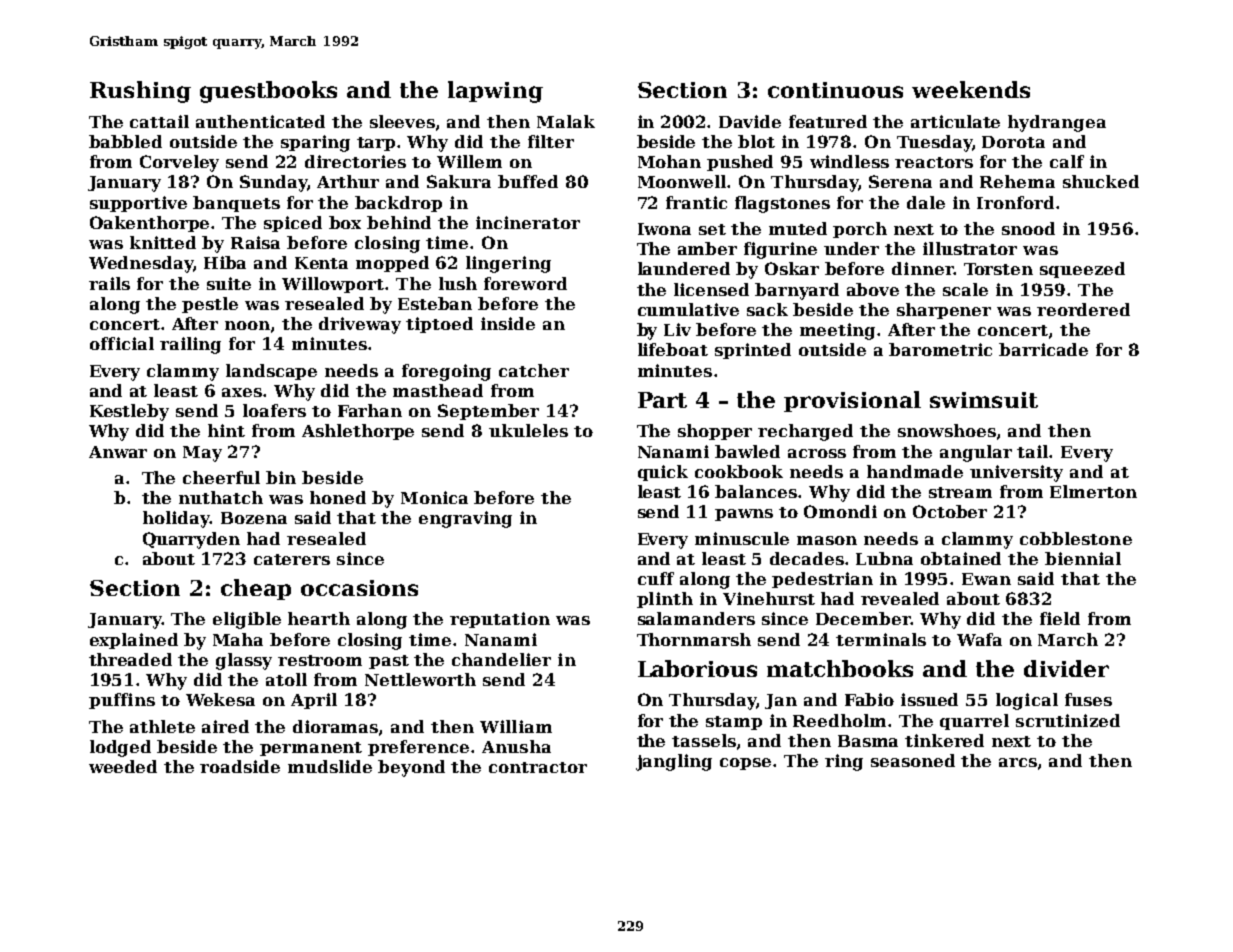 The width and height of the image is (1233, 952). I want to click on barricade, so click(1043, 349).
